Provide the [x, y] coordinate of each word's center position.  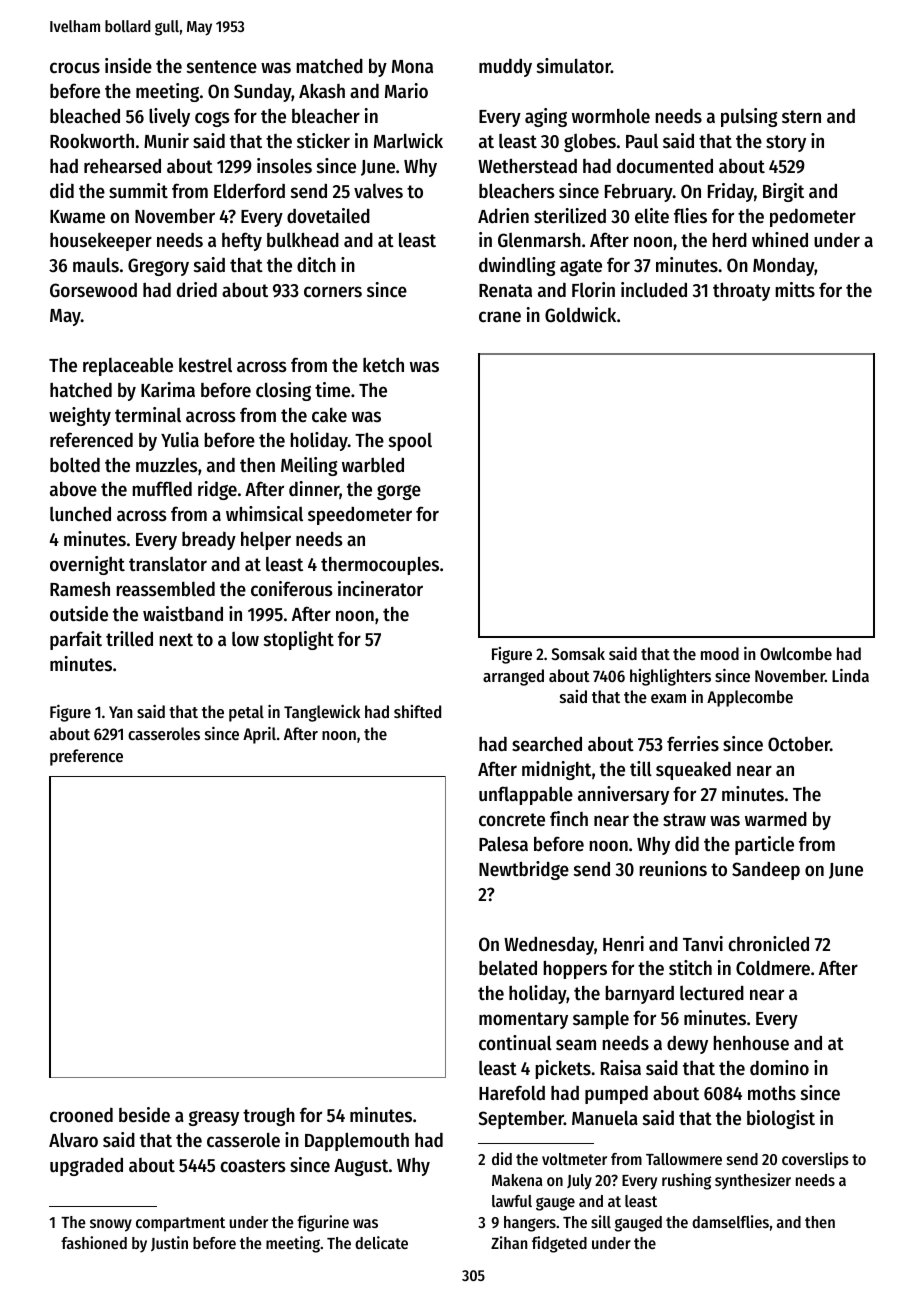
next [176, 640]
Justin [169, 1243]
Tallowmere [684, 1159]
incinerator [380, 589]
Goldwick [580, 315]
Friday [731, 192]
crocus [75, 68]
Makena [517, 1180]
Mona [412, 67]
